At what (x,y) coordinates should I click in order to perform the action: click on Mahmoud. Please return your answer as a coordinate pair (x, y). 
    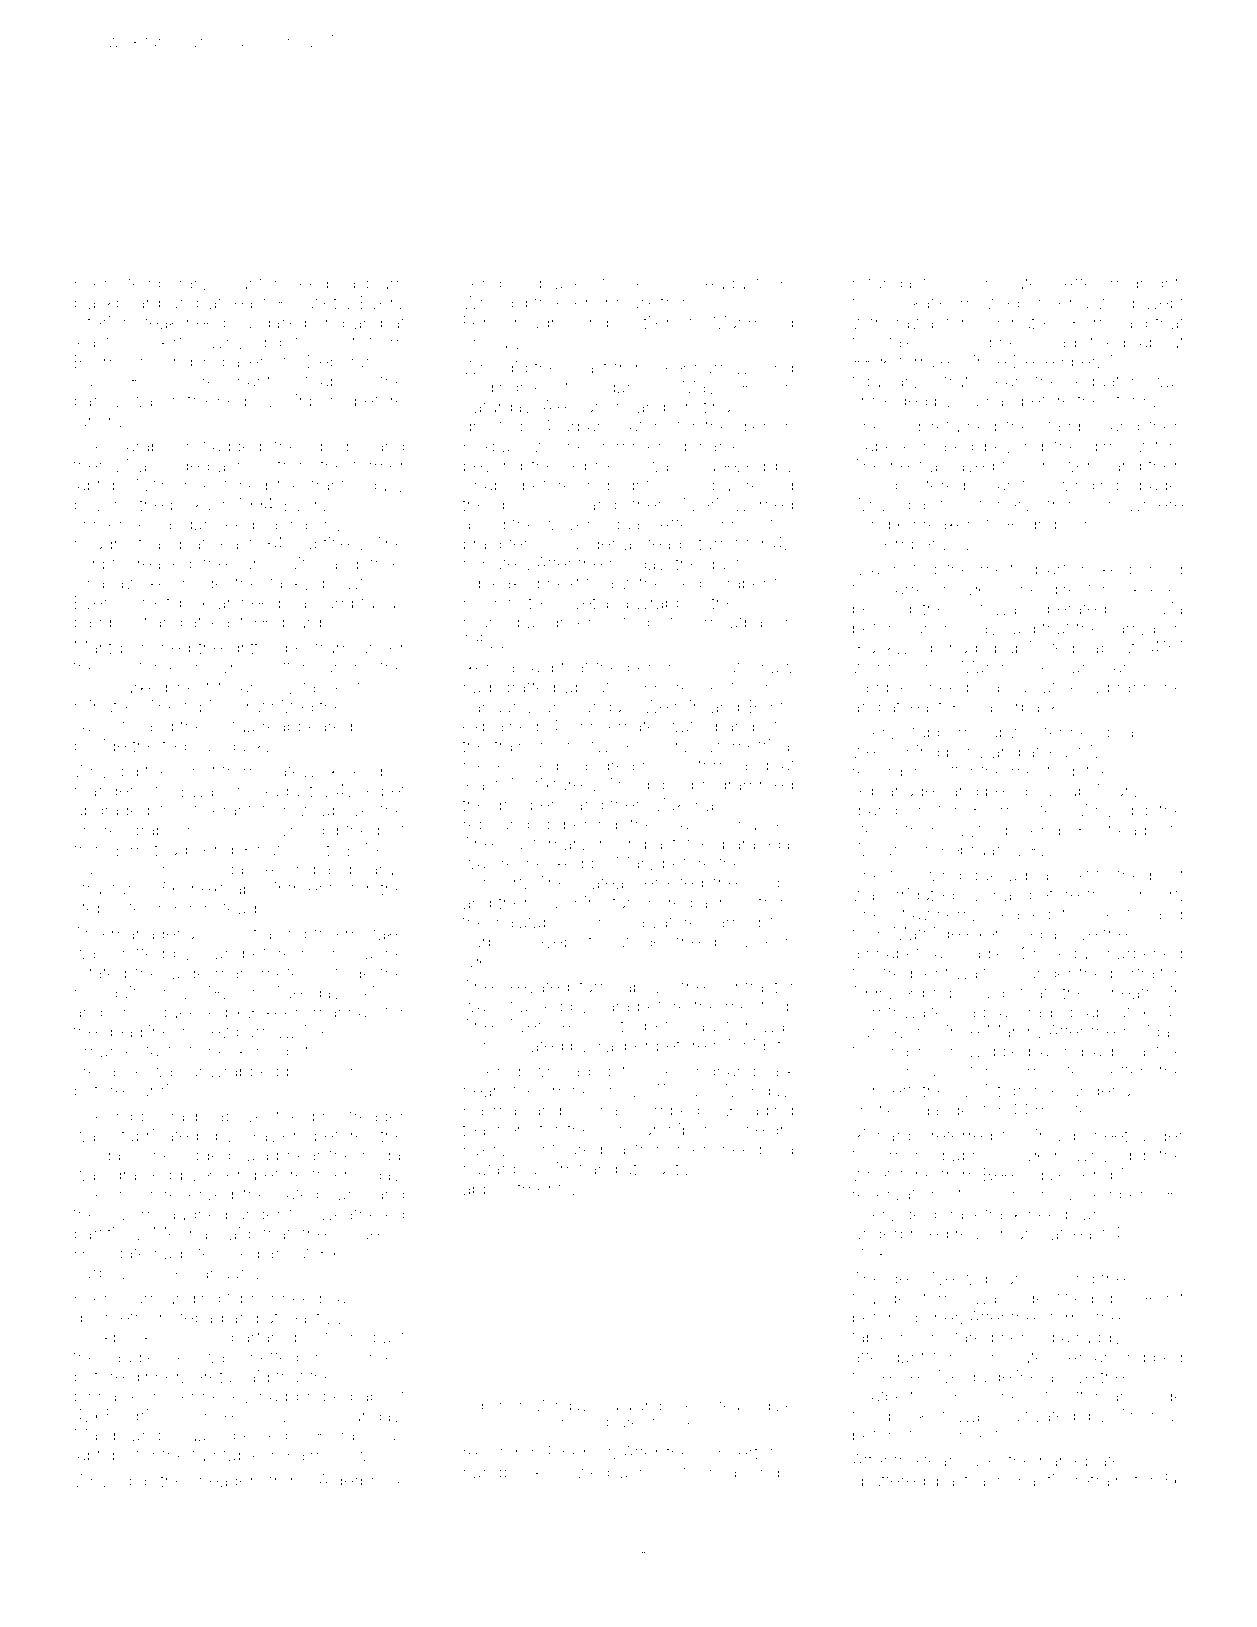
    Looking at the image, I should click on (753, 322).
